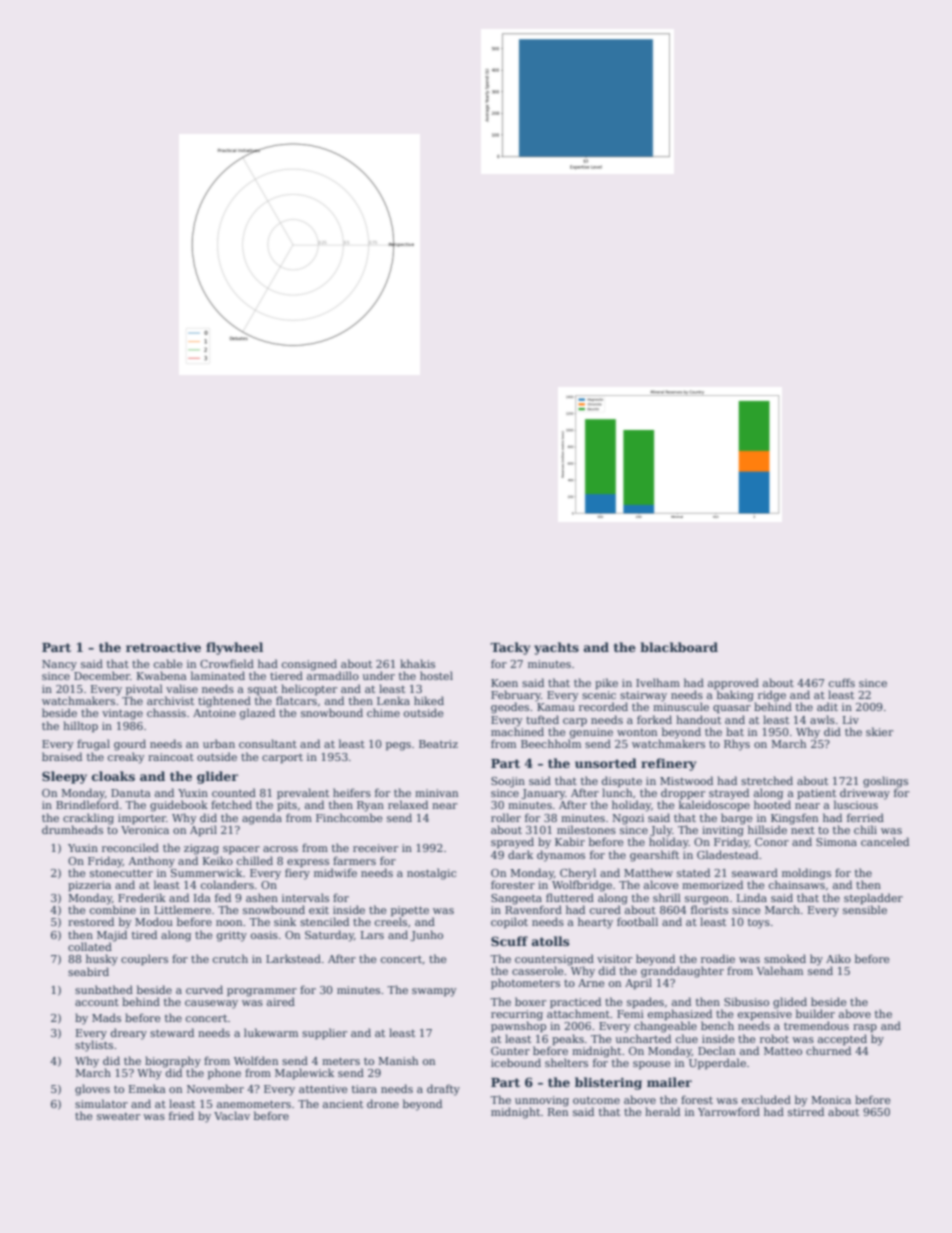 The width and height of the screenshot is (952, 1233). Describe the element at coordinates (806, 1111) in the screenshot. I see `stirred` at that location.
